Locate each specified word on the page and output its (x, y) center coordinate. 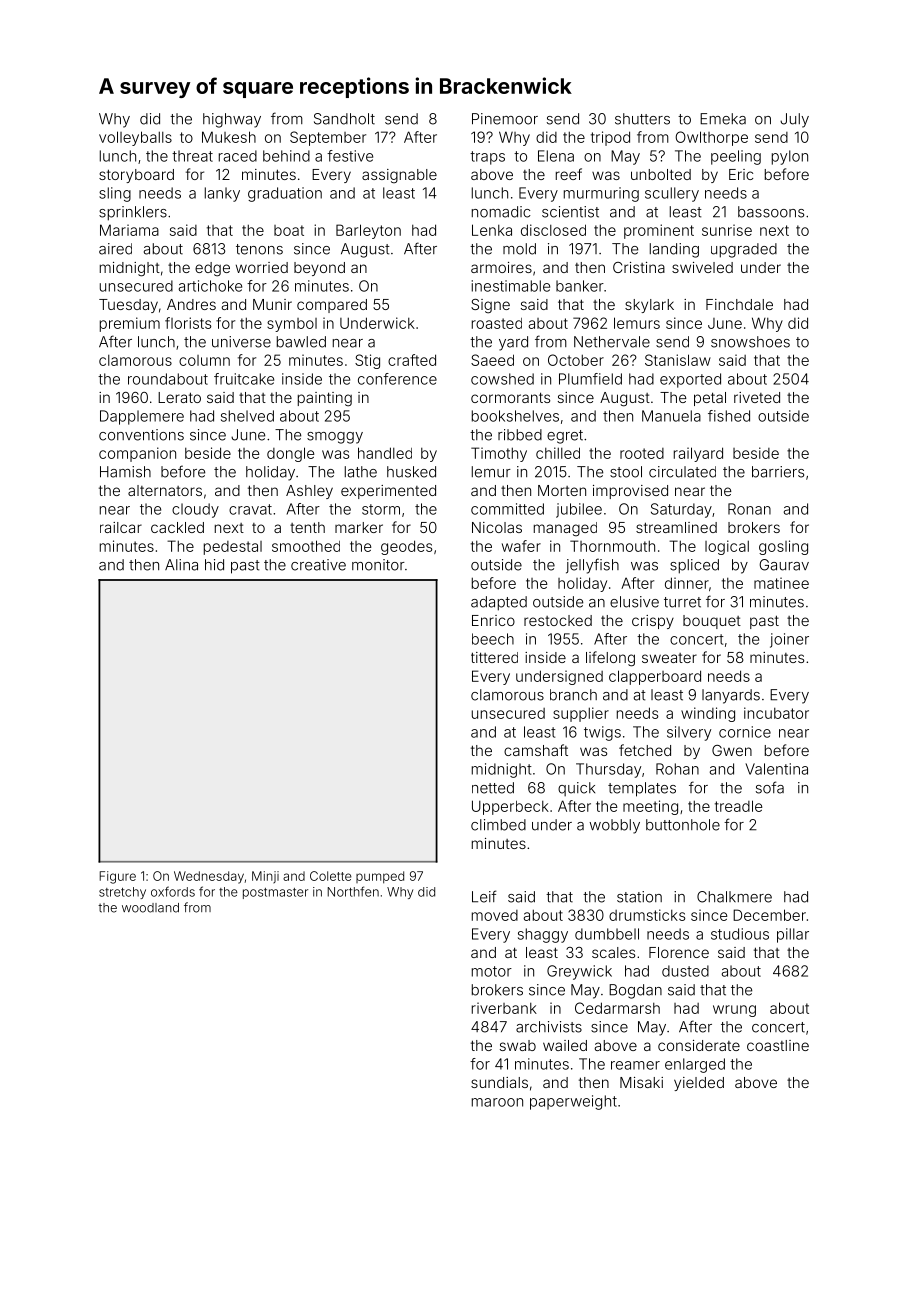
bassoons (771, 212)
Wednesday (209, 877)
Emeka (723, 119)
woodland (150, 908)
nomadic (501, 212)
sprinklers (133, 213)
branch (573, 695)
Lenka (492, 230)
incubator (776, 713)
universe (241, 342)
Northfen (353, 891)
